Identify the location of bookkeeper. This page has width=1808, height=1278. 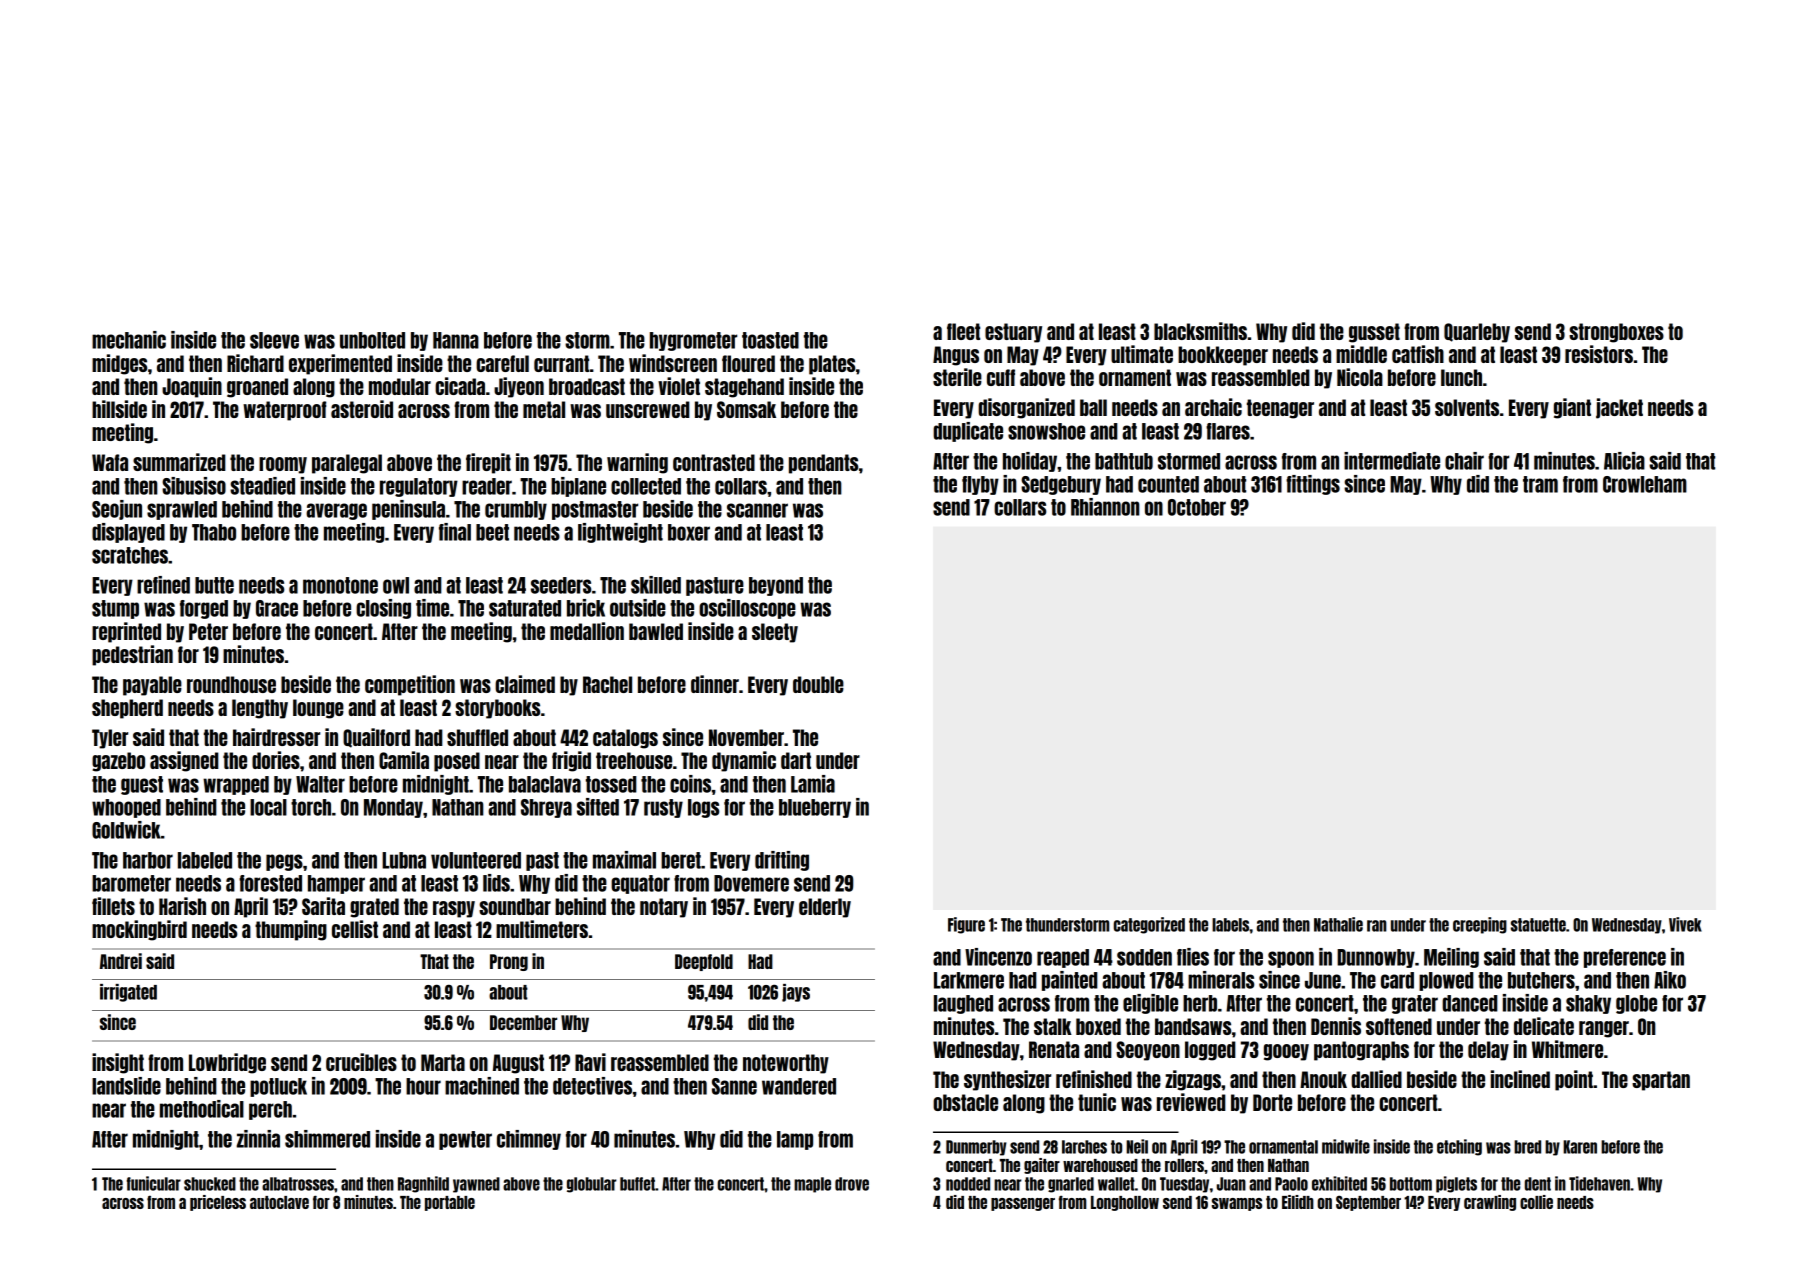
(1223, 356).
